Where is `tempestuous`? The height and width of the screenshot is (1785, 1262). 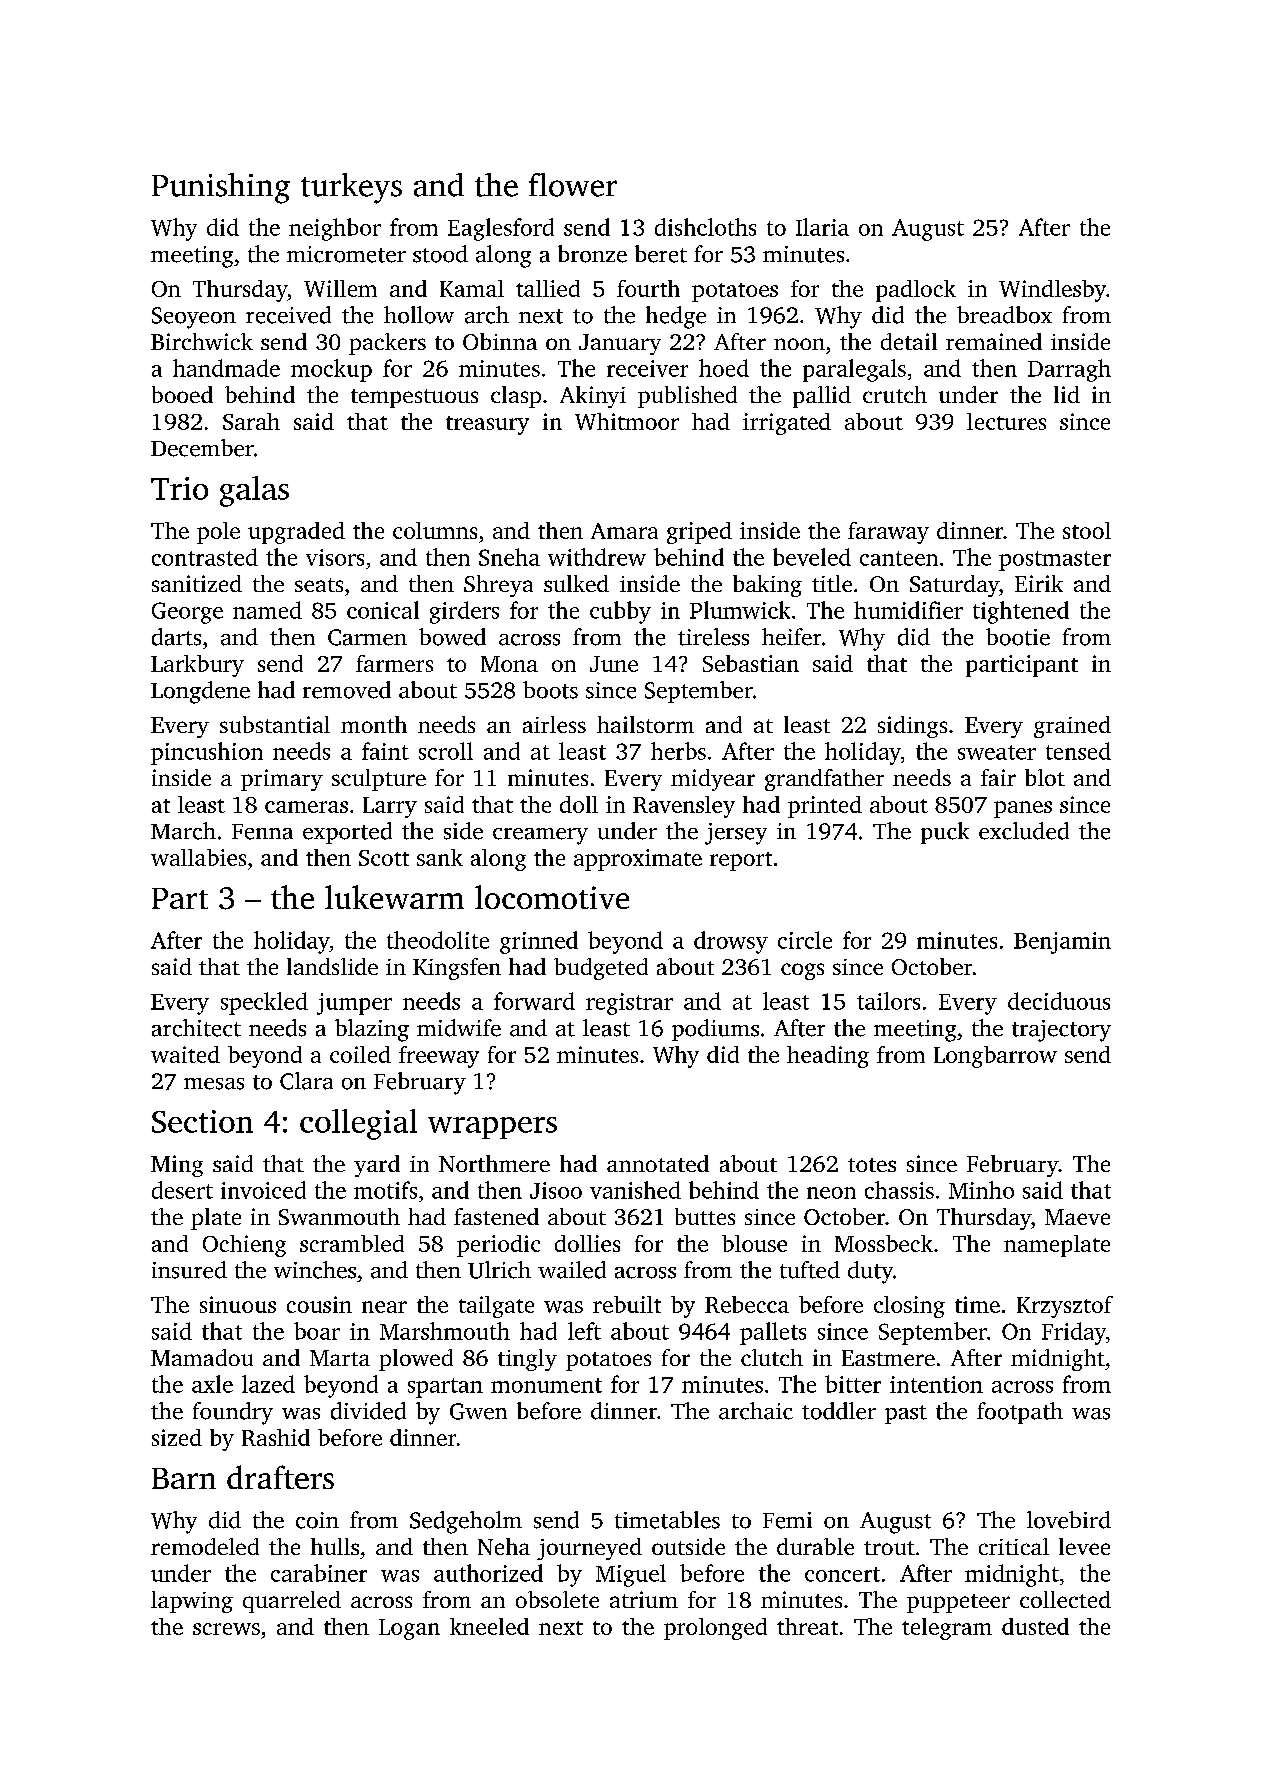
tempestuous is located at coordinates (414, 398).
